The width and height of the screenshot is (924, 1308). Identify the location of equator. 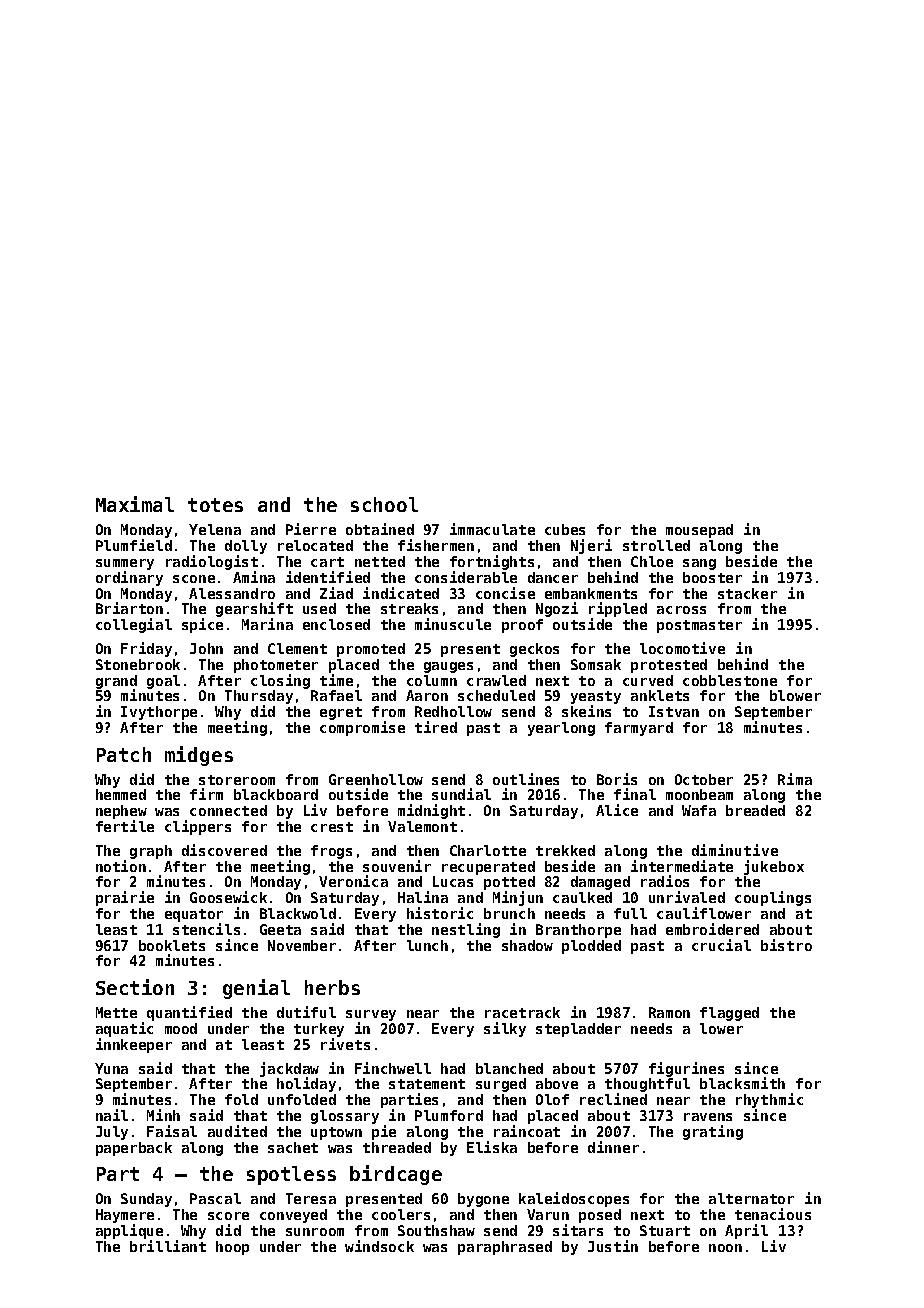
(194, 915).
